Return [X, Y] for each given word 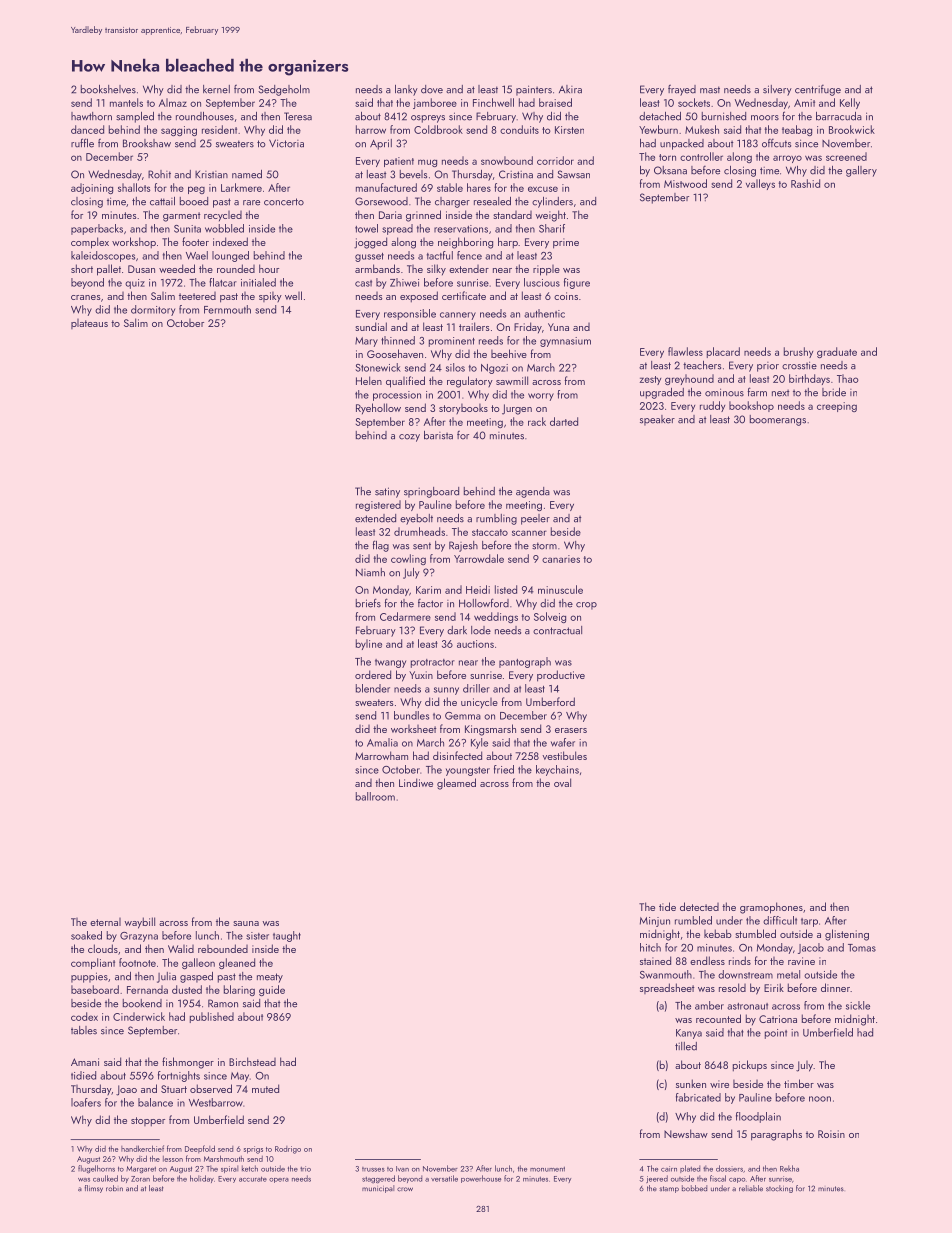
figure [577, 283]
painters [534, 90]
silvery [777, 90]
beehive [509, 353]
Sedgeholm [284, 90]
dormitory [153, 310]
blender [373, 688]
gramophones [771, 908]
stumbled [755, 933]
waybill [140, 923]
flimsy [94, 1189]
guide [272, 990]
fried [504, 769]
